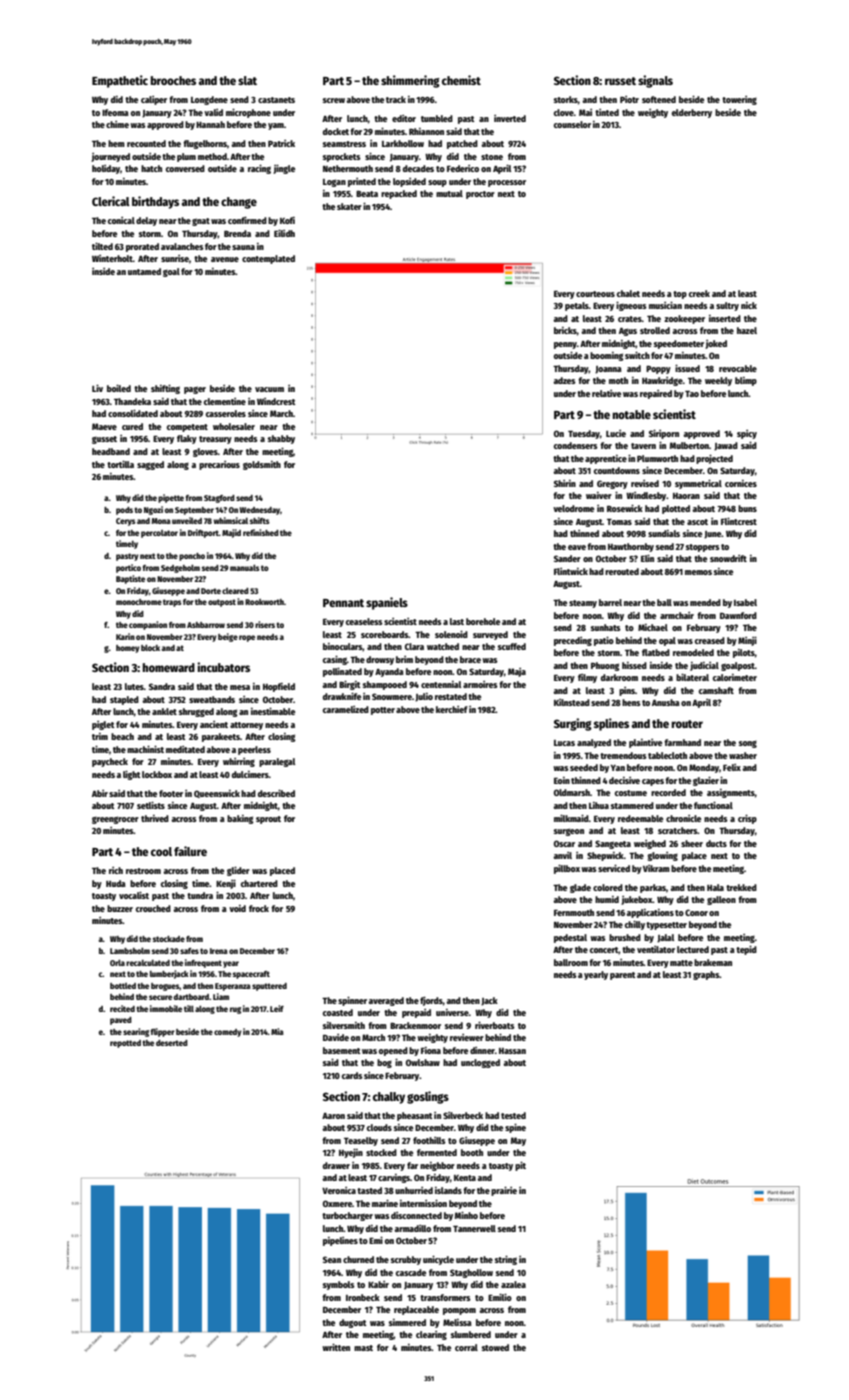  Describe the element at coordinates (148, 625) in the page. I see `companion` at that location.
